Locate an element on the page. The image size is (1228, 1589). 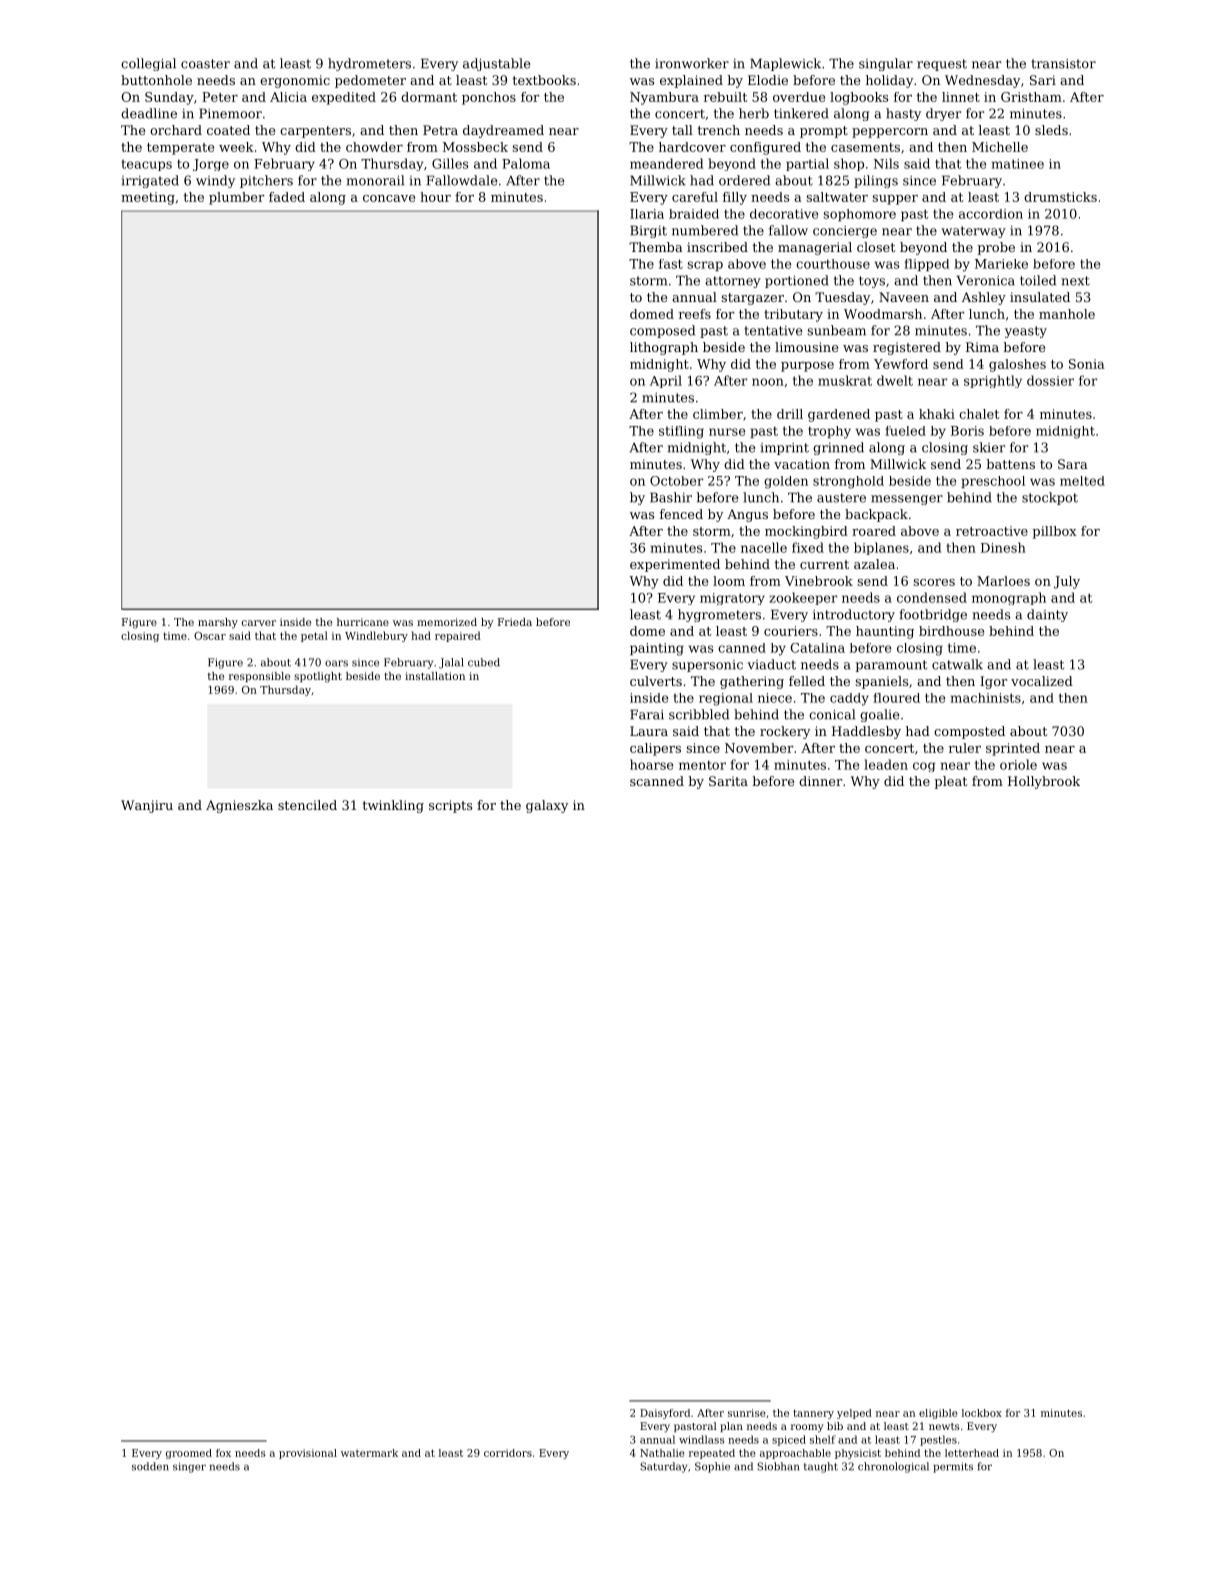
Birgit is located at coordinates (648, 231).
